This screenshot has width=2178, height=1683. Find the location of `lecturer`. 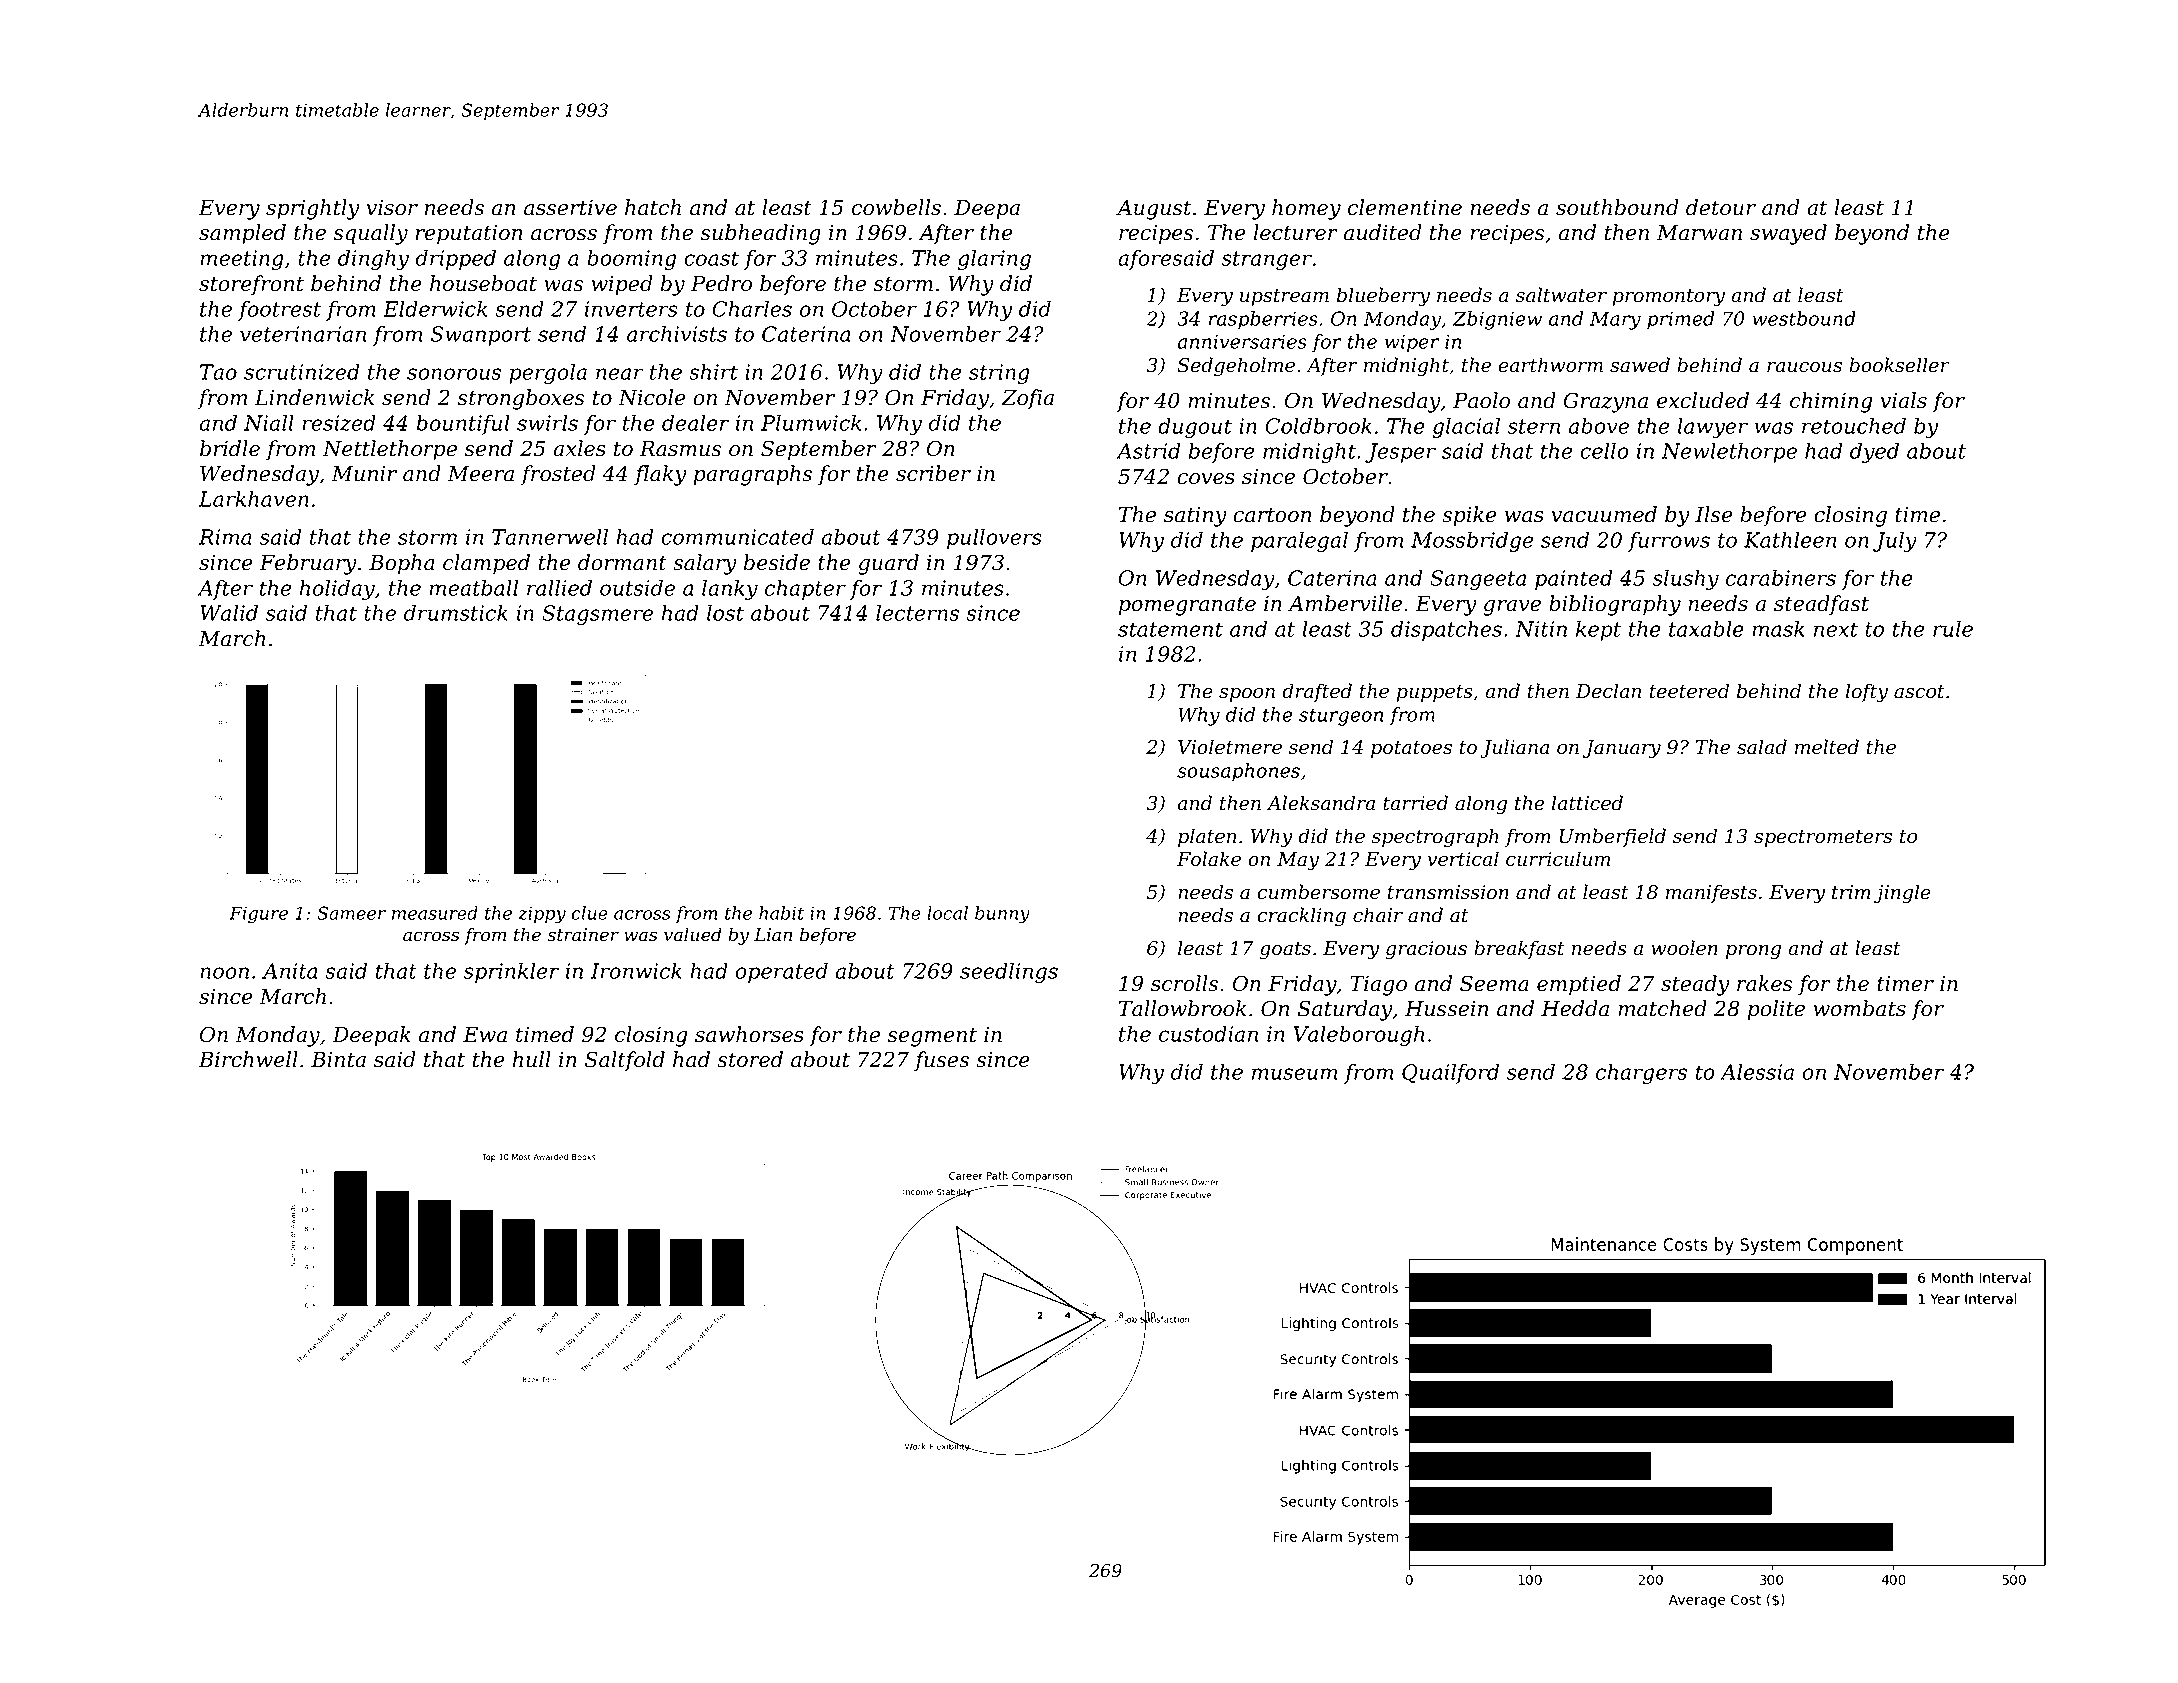

lecturer is located at coordinates (1296, 232).
